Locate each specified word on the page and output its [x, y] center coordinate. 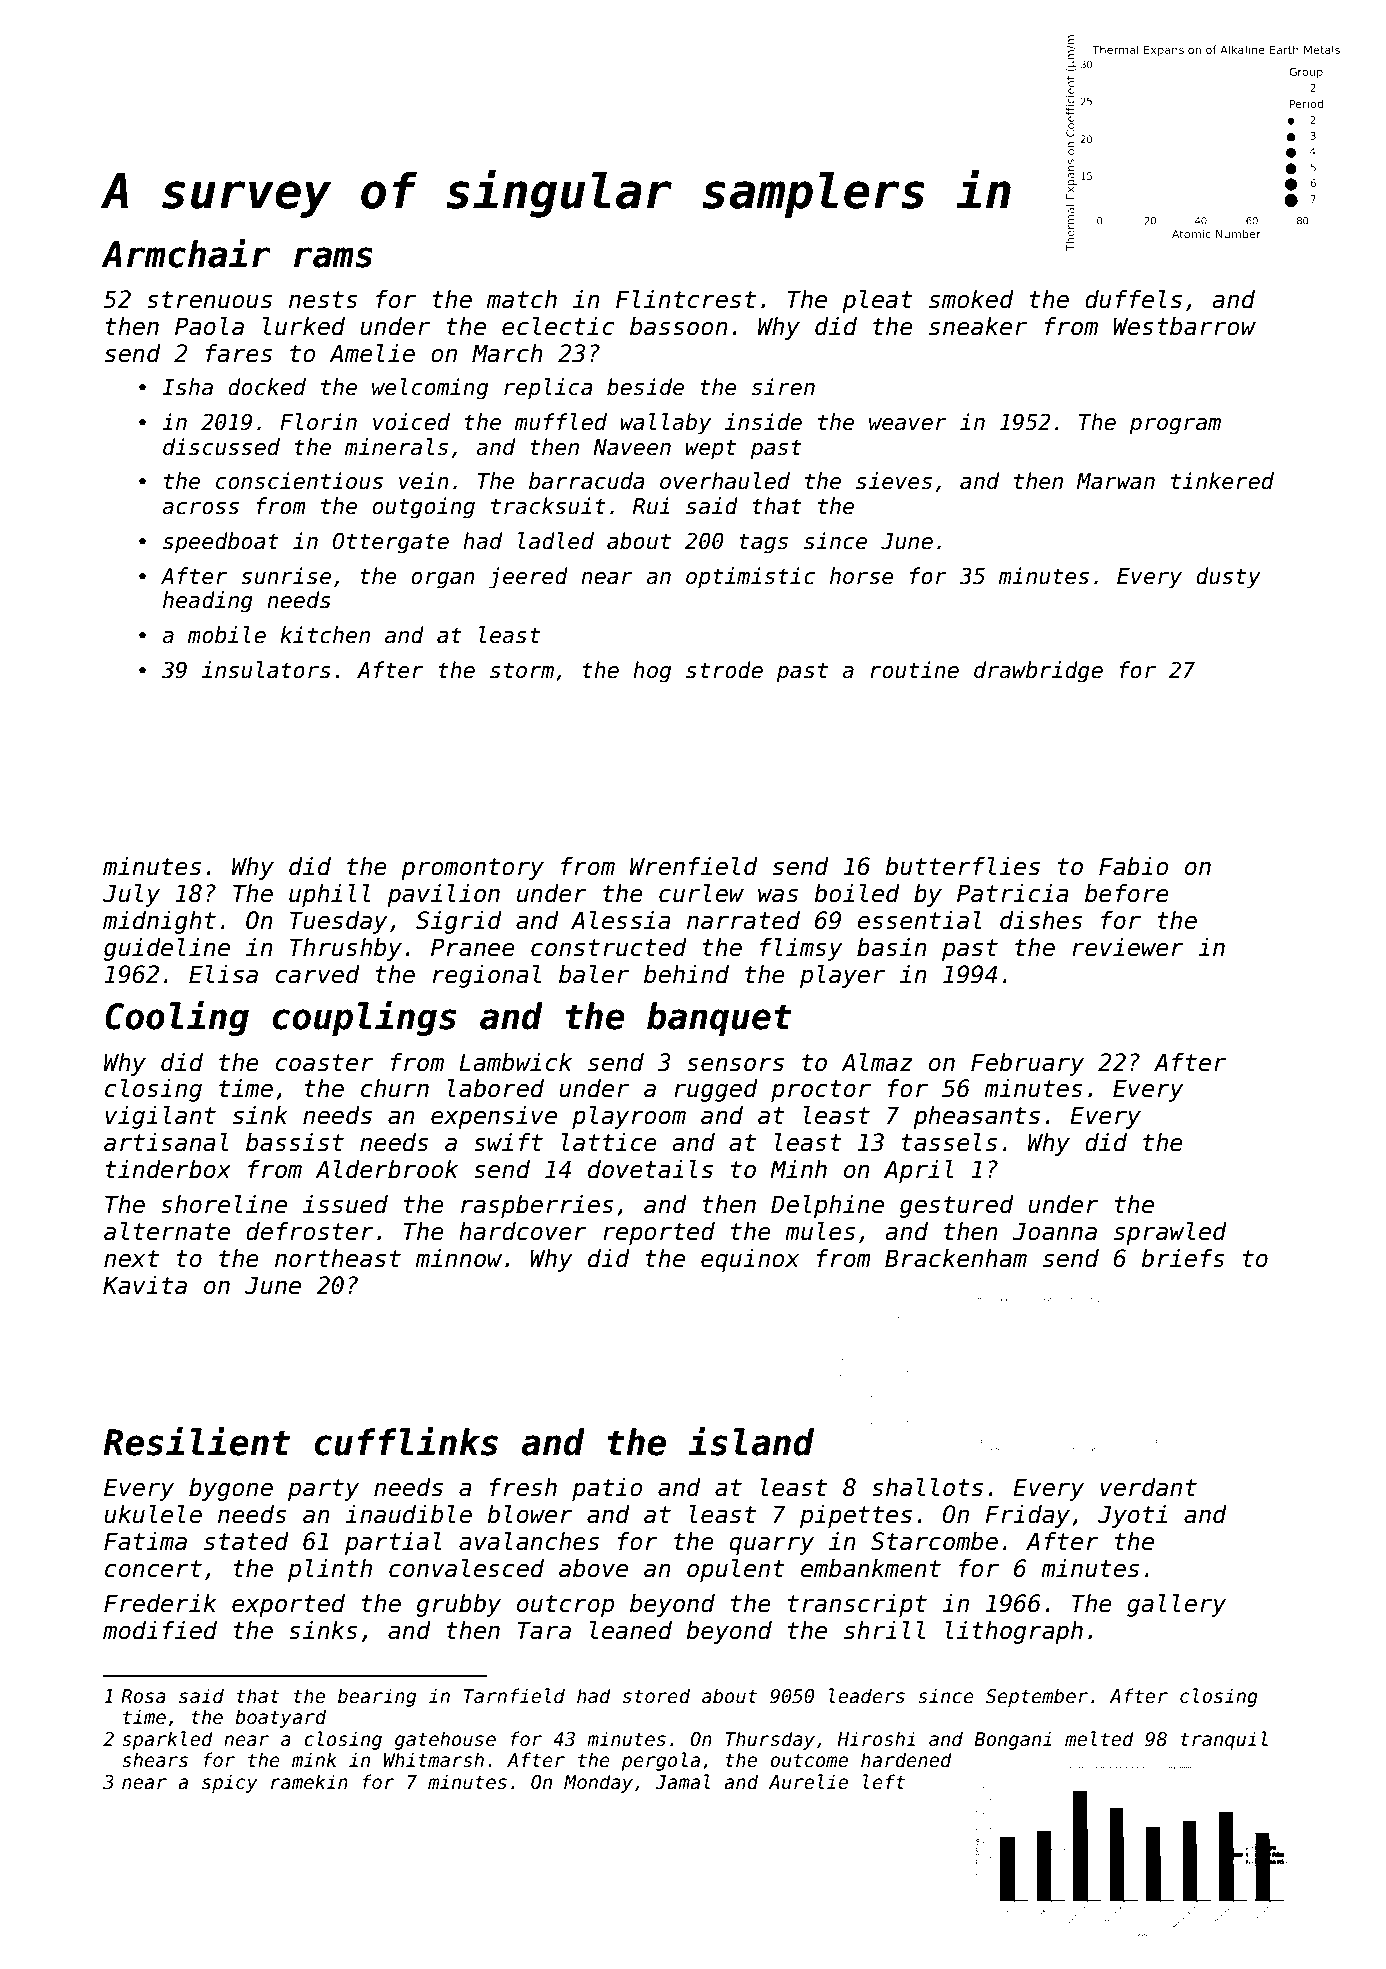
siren [783, 387]
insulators [266, 670]
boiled [857, 893]
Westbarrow [1184, 326]
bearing [377, 1697]
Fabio [1134, 866]
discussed [221, 447]
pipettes [856, 1516]
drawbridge [1038, 672]
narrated [743, 920]
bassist [295, 1142]
